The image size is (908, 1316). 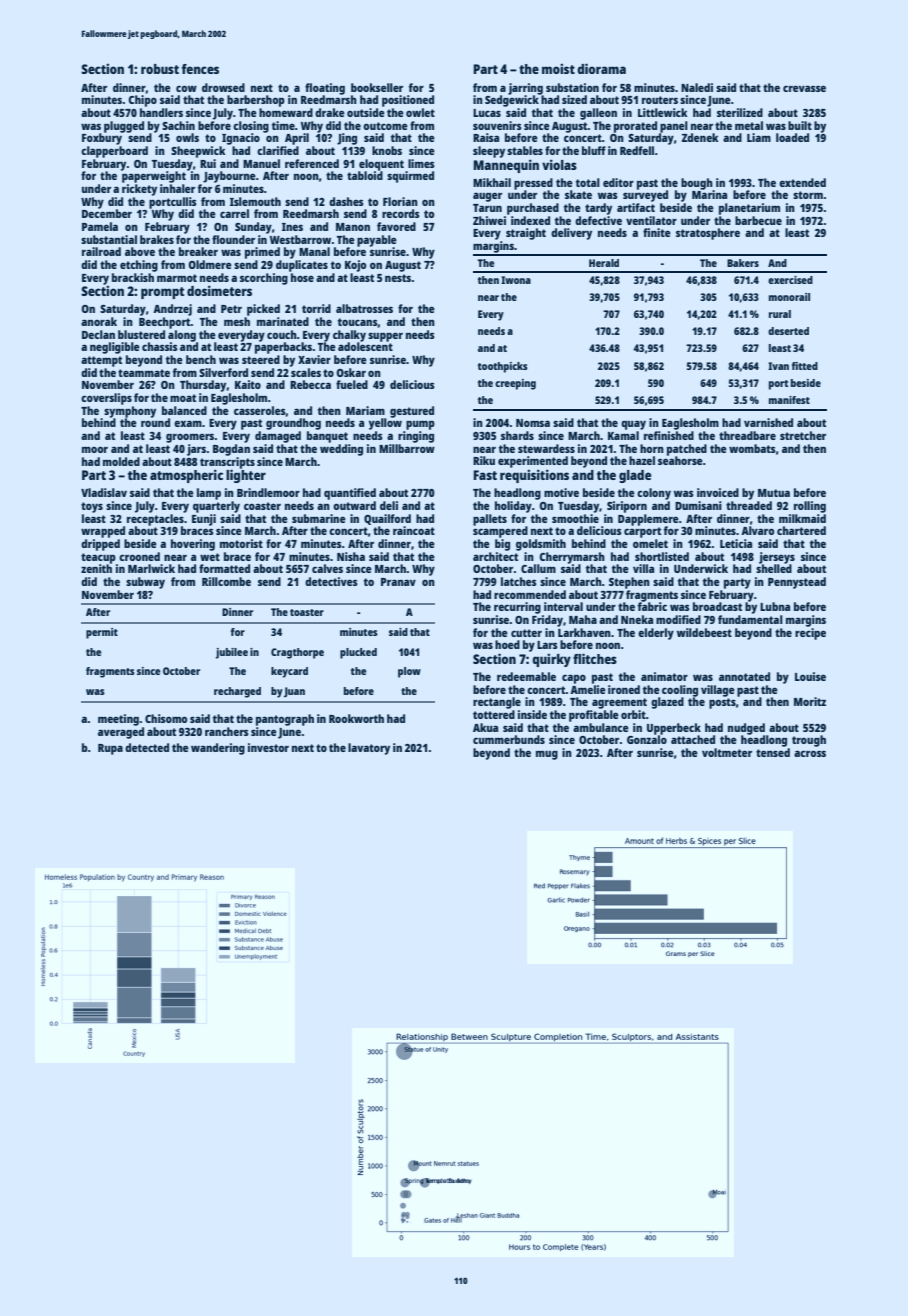 What do you see at coordinates (341, 450) in the screenshot?
I see `wedding` at bounding box center [341, 450].
